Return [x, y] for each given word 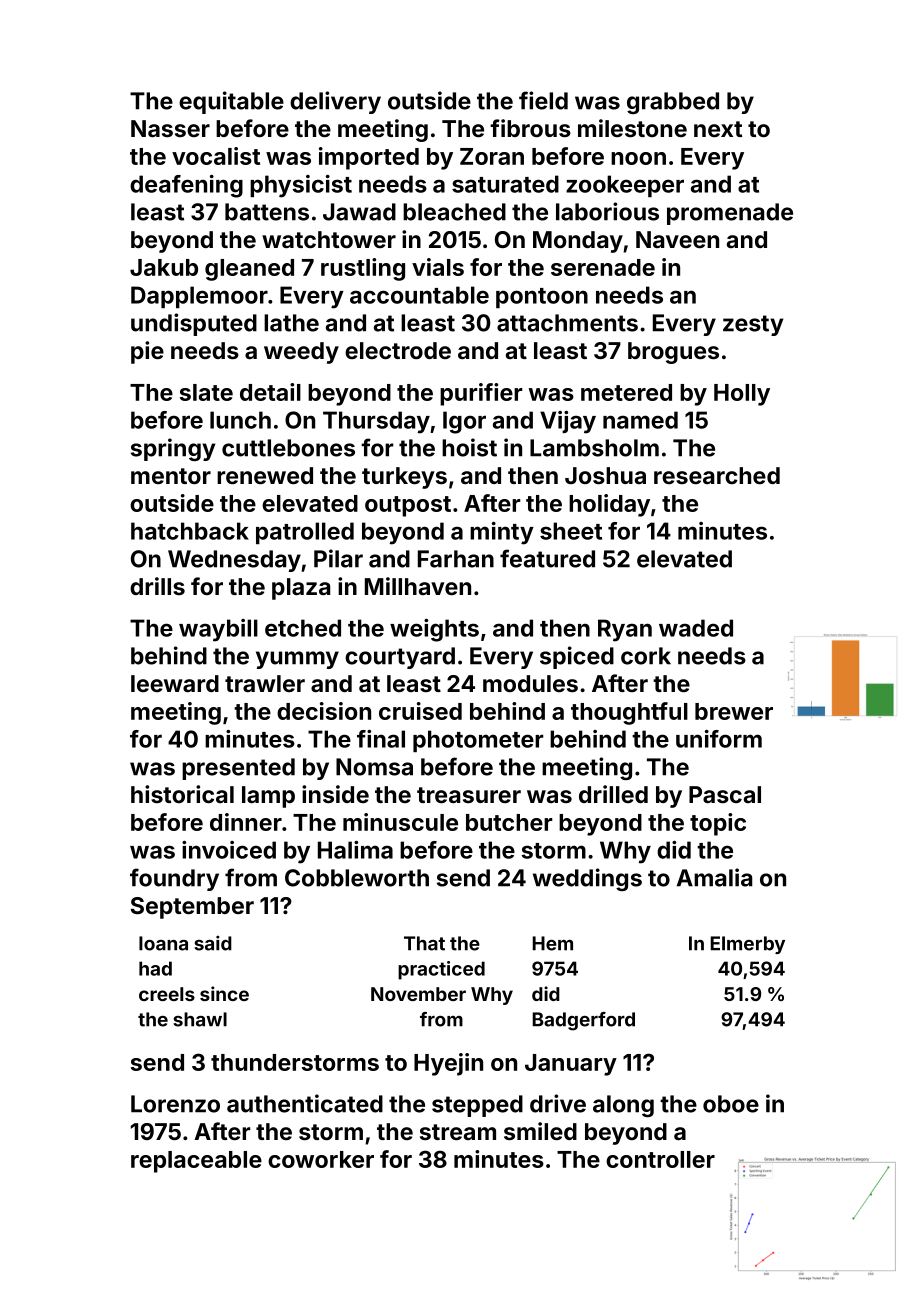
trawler [265, 683]
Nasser [170, 128]
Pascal [725, 794]
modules [530, 683]
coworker [321, 1159]
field [543, 100]
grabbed [673, 103]
